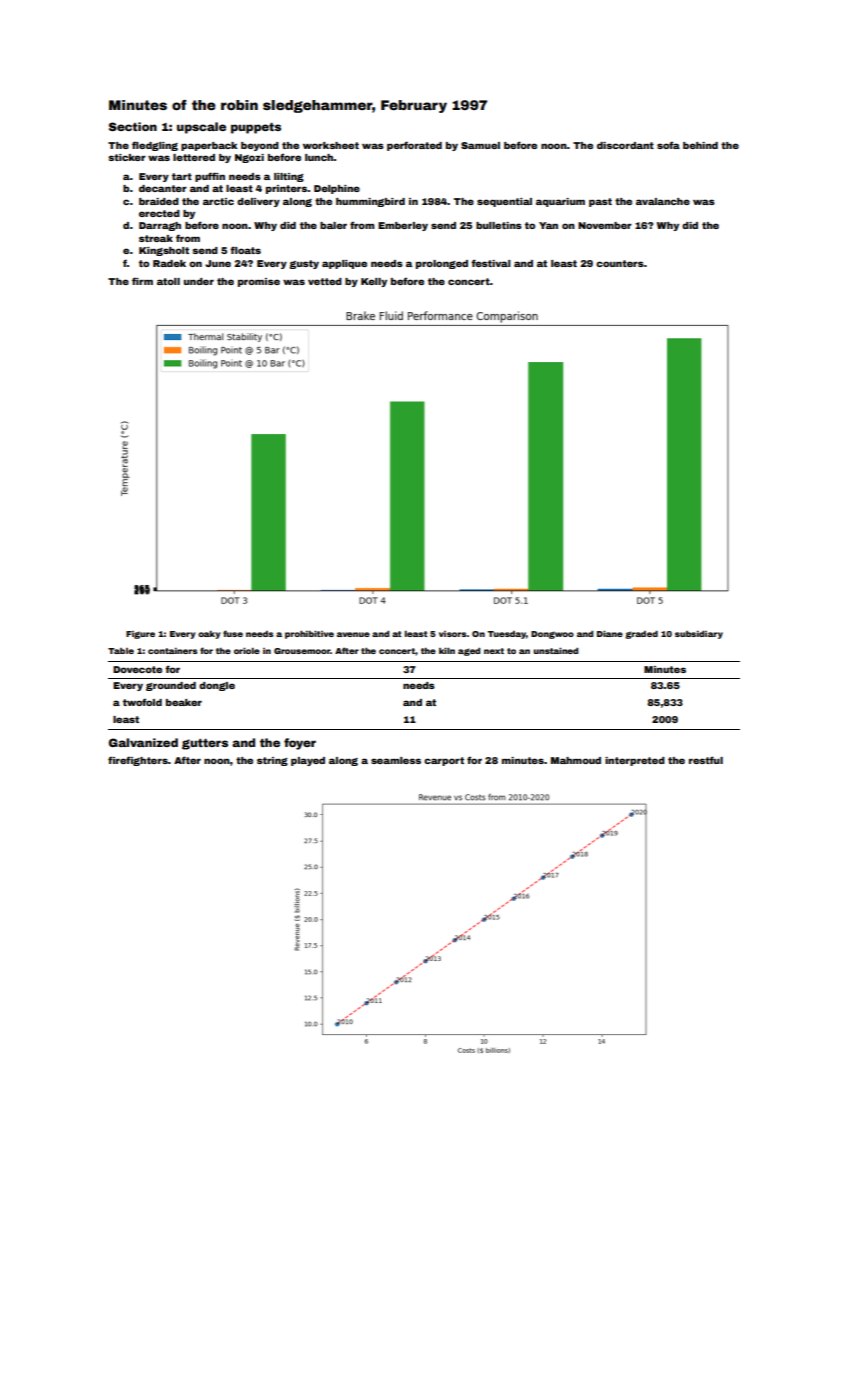  Describe the element at coordinates (663, 201) in the screenshot. I see `avalanche` at that location.
